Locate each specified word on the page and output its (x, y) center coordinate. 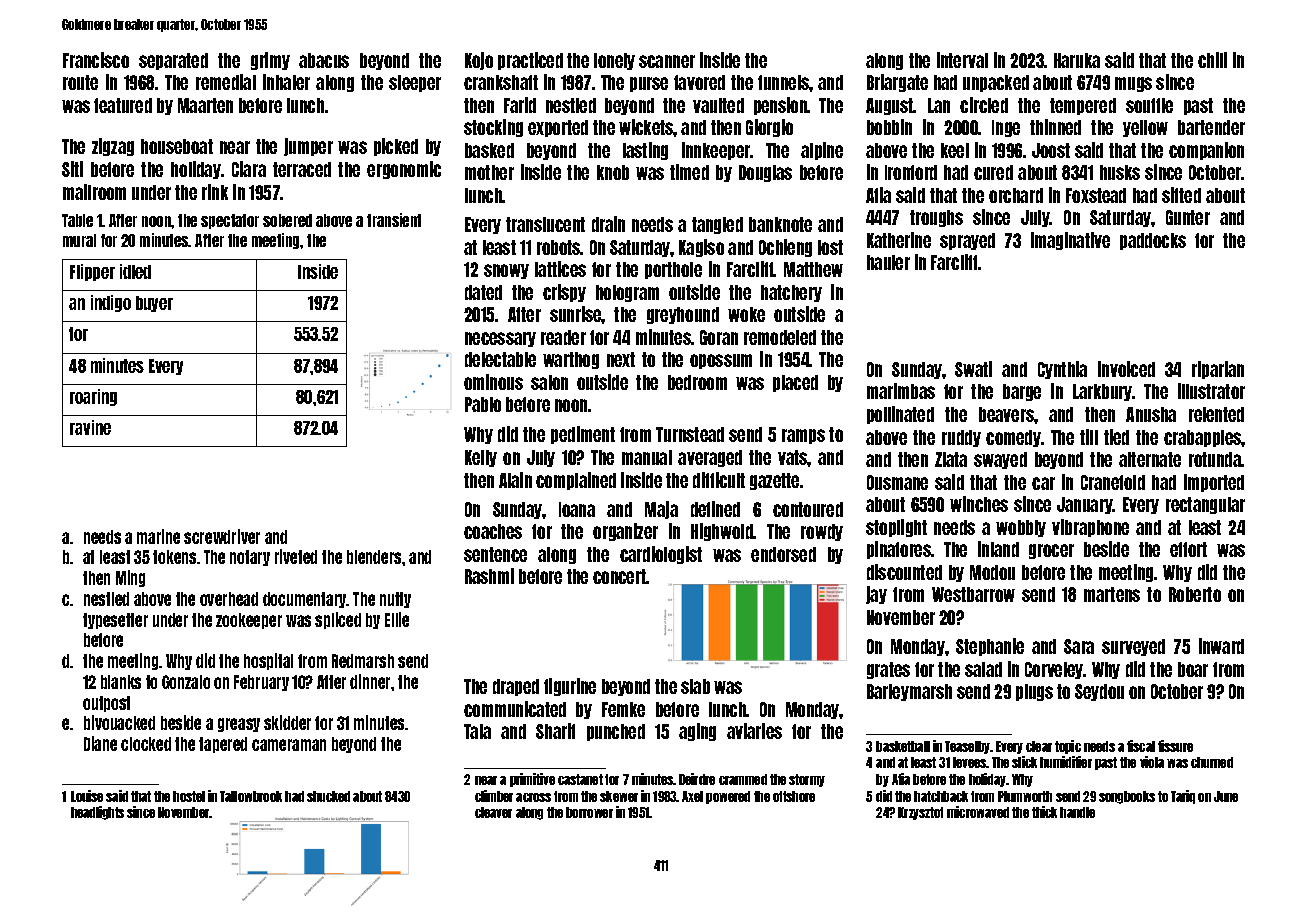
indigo (111, 303)
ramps (803, 436)
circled (984, 105)
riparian (1218, 370)
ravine (90, 427)
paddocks (1153, 241)
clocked (146, 744)
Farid (520, 105)
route (80, 82)
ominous (493, 382)
